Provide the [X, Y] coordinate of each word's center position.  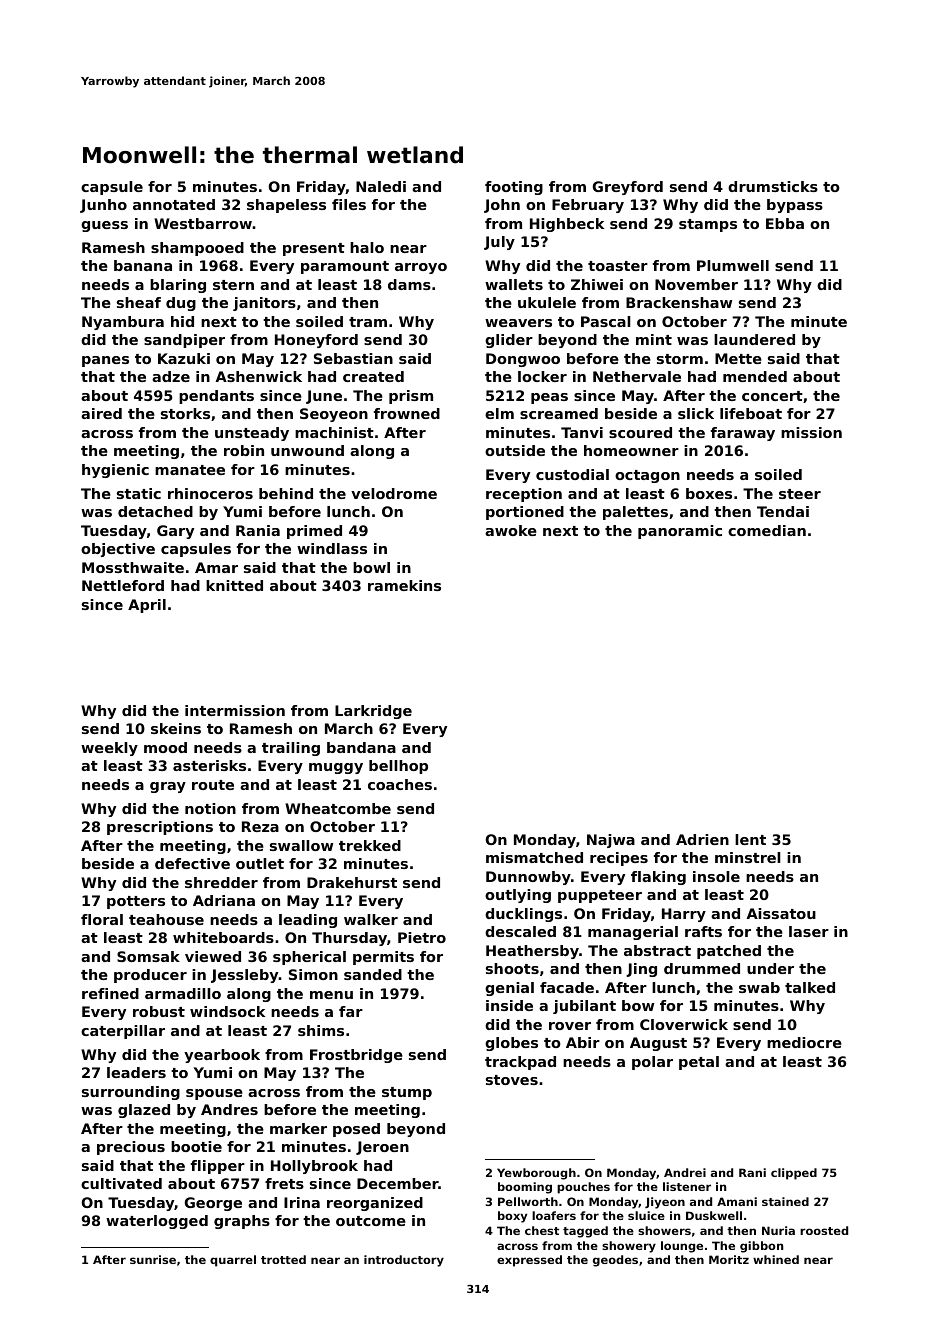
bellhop [398, 767]
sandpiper [184, 341]
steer [800, 494]
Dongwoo [523, 360]
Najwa [611, 841]
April [147, 606]
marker [298, 1128]
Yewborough [536, 1174]
